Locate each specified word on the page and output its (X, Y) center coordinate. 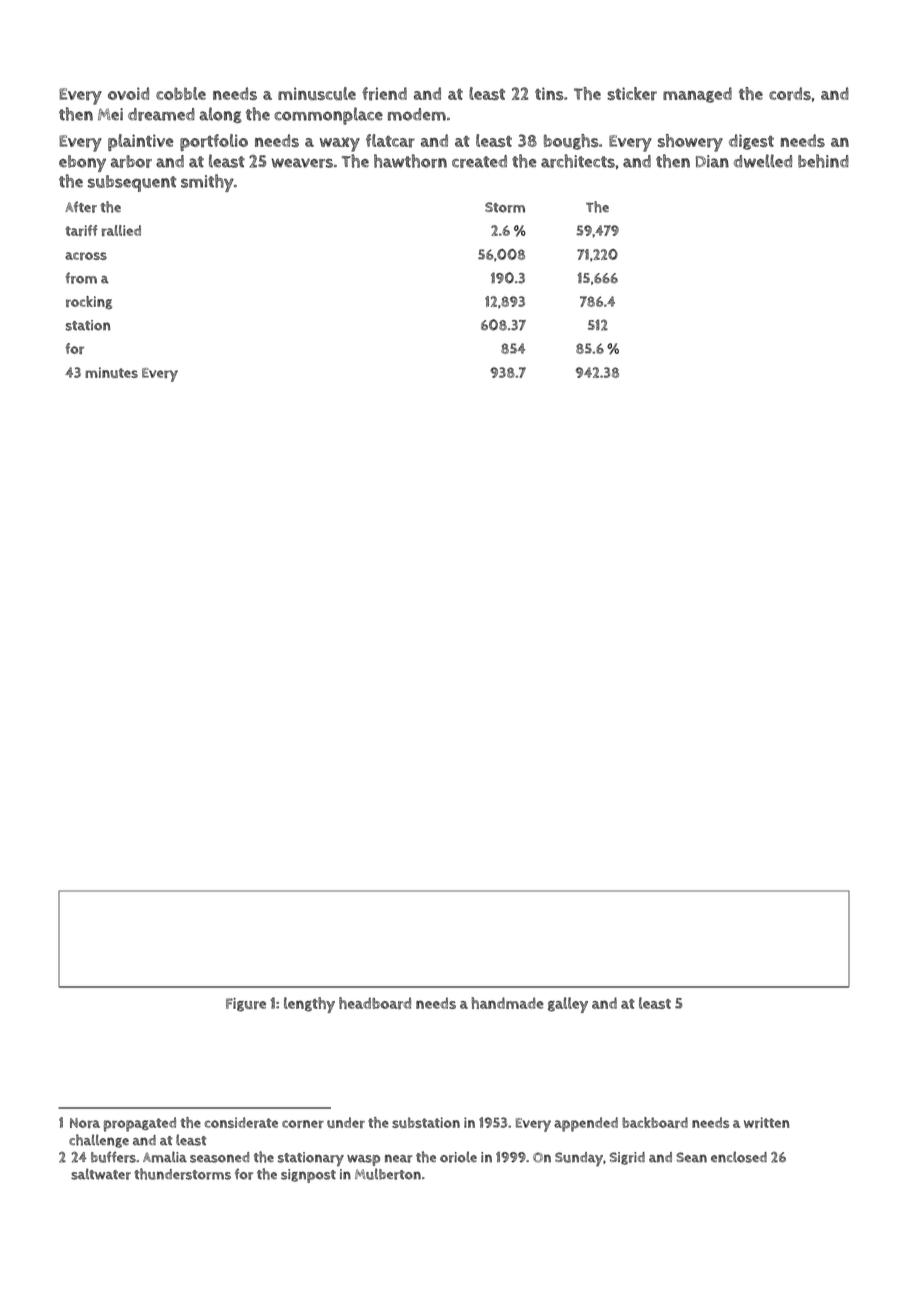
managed (697, 95)
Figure (246, 1005)
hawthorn (410, 161)
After (81, 207)
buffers (113, 1157)
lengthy (309, 1005)
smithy (207, 183)
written (767, 1122)
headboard (375, 1003)
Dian (712, 161)
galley (568, 1005)
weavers (302, 163)
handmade (508, 1003)
